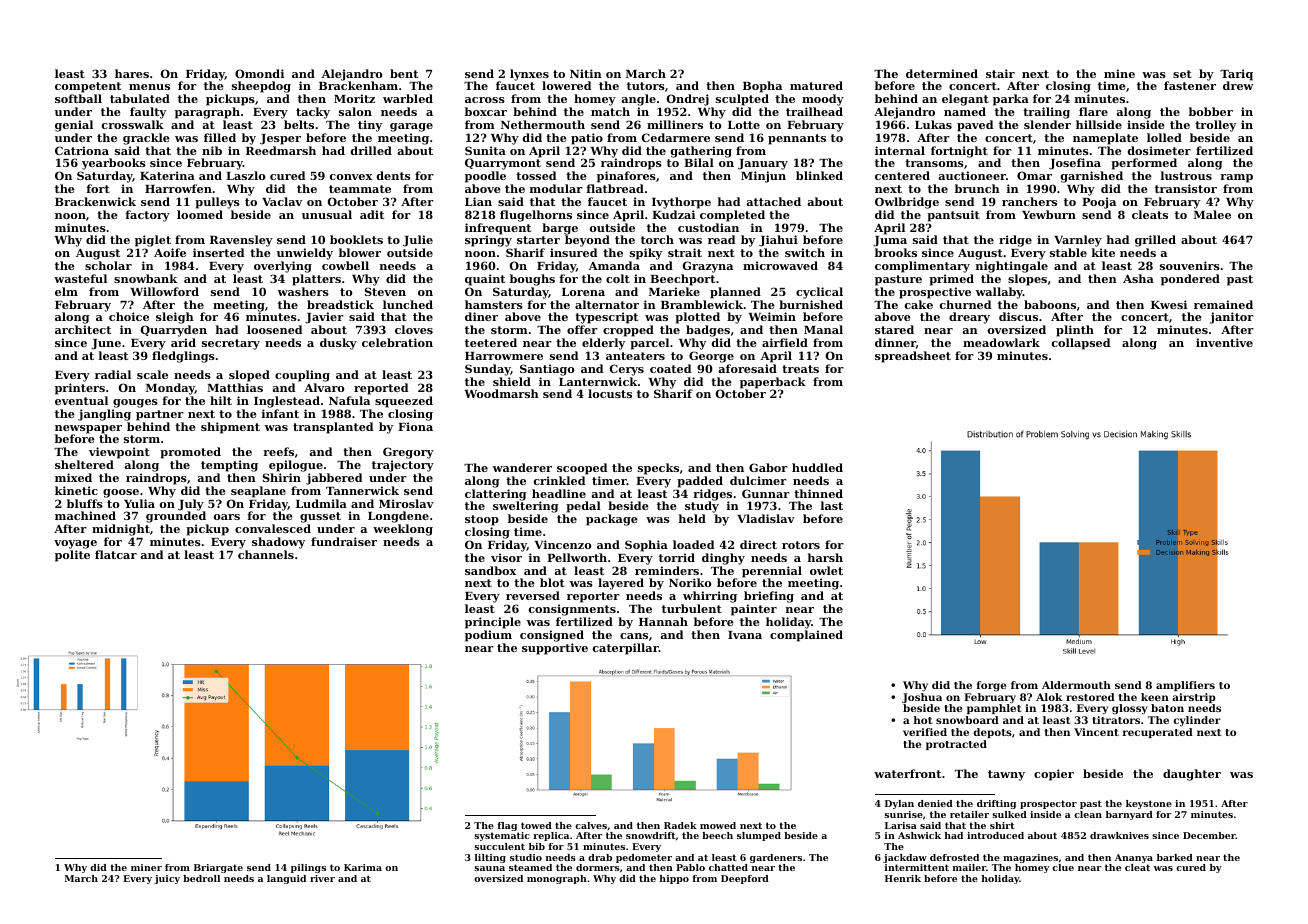 The width and height of the document is (1308, 924). What do you see at coordinates (681, 203) in the document?
I see `Ivythorpe` at bounding box center [681, 203].
